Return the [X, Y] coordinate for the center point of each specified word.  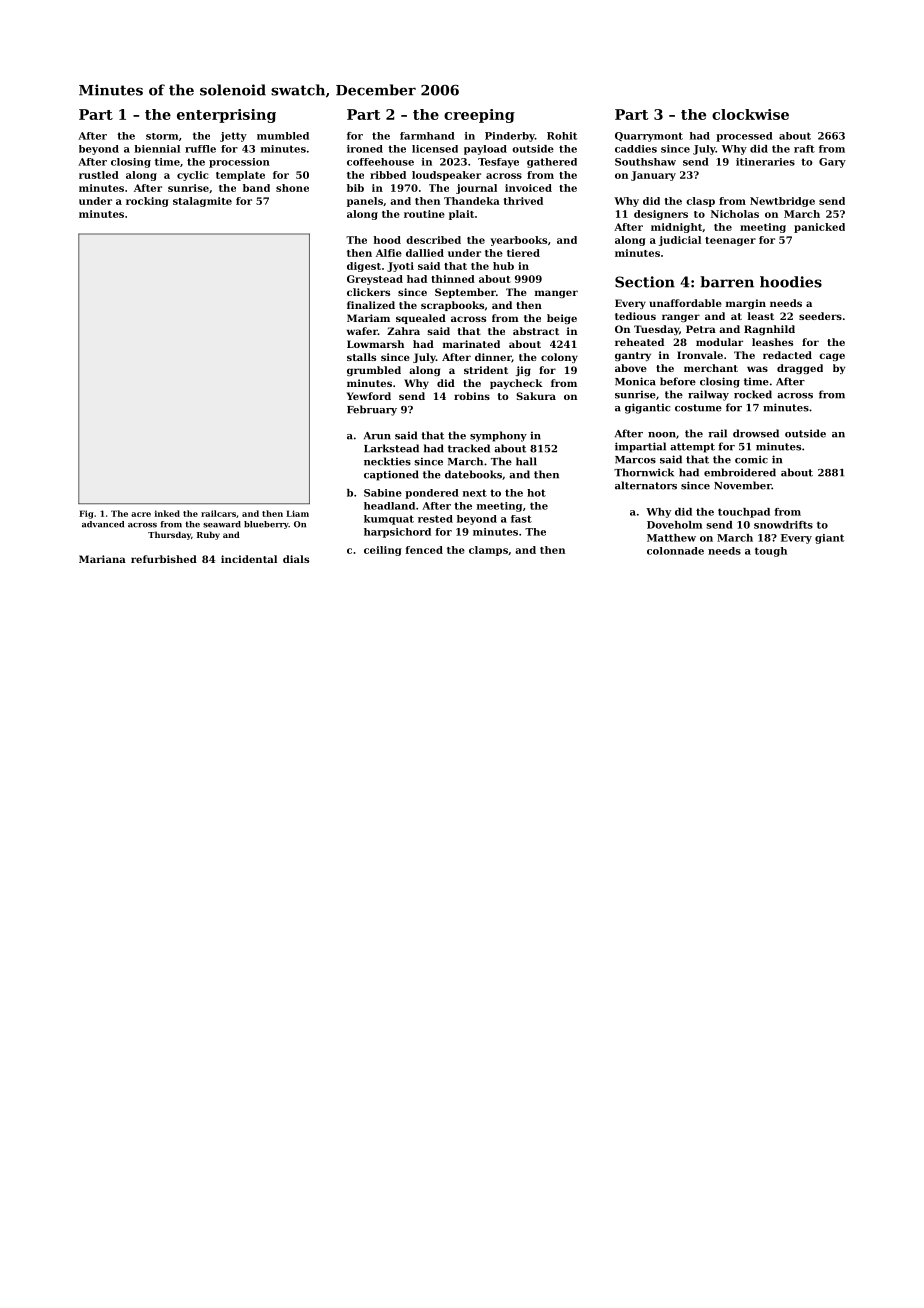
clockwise [750, 114]
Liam [297, 513]
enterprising [226, 116]
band [256, 188]
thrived [523, 201]
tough [771, 552]
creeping [479, 116]
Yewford [369, 396]
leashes [772, 342]
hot [536, 493]
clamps [488, 551]
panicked [819, 228]
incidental [249, 559]
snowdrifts [783, 525]
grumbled [374, 371]
